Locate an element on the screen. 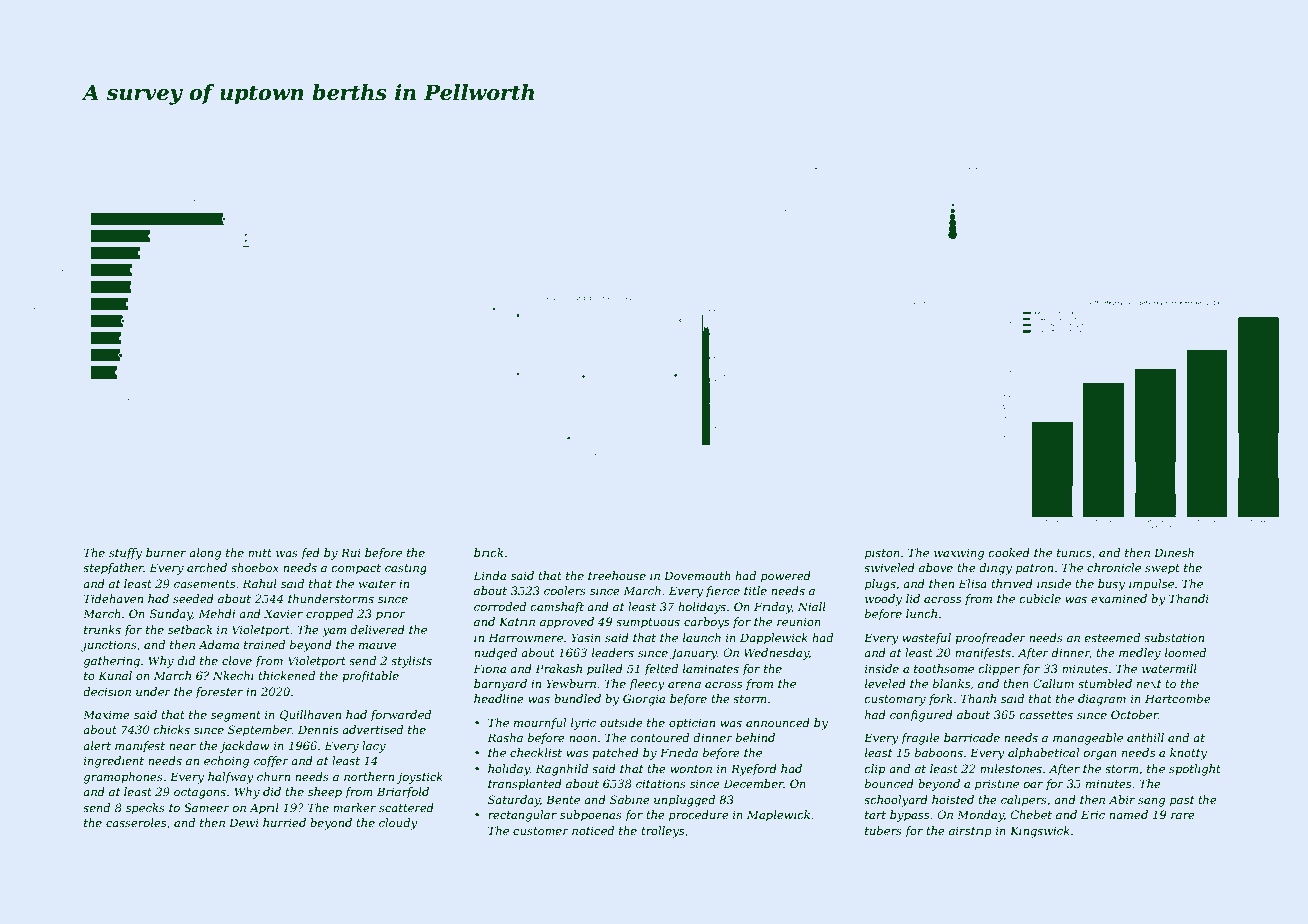 This screenshot has width=1308, height=924. blanks is located at coordinates (951, 683).
